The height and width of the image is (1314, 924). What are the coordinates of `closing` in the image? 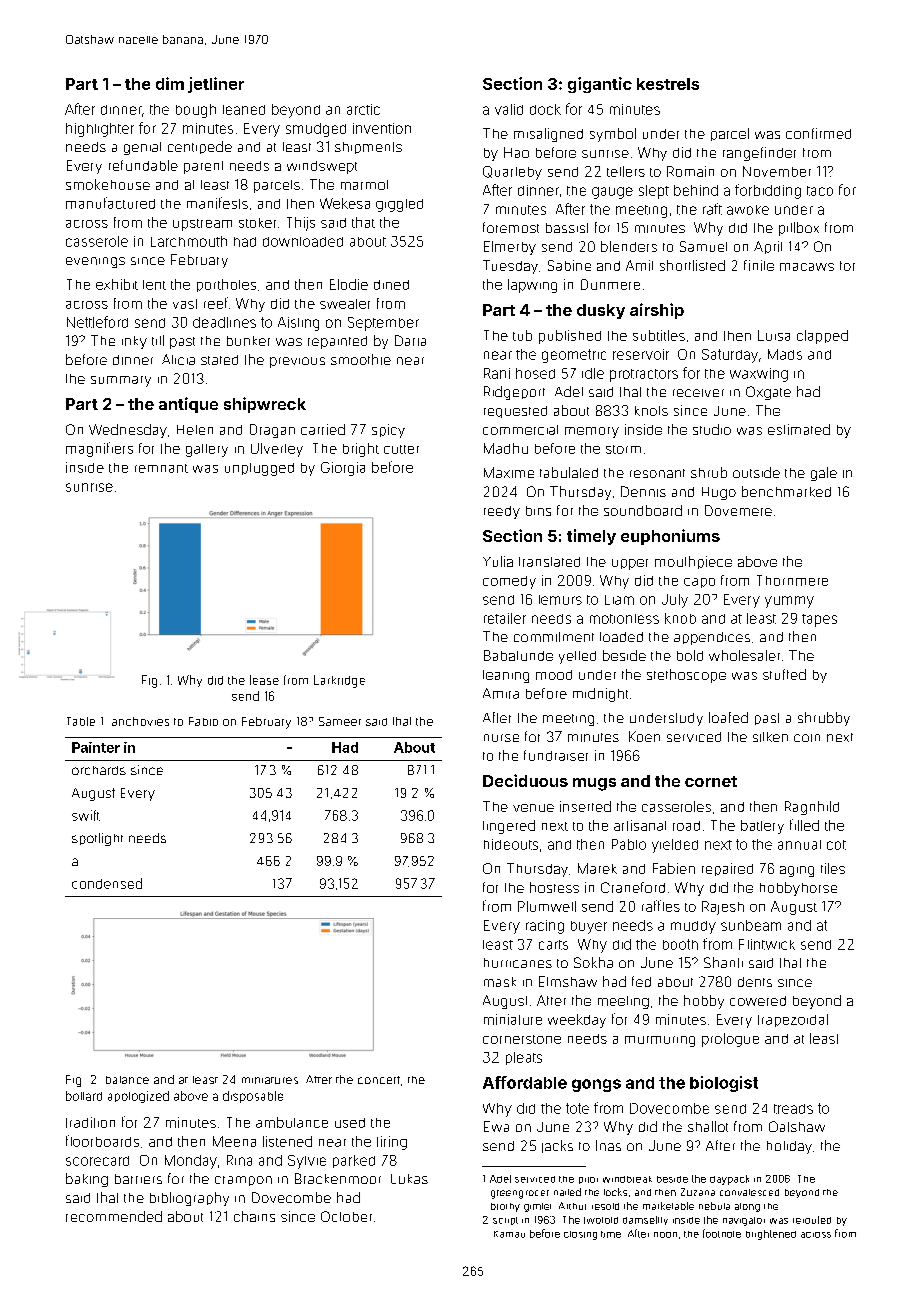 It's located at (580, 1235).
